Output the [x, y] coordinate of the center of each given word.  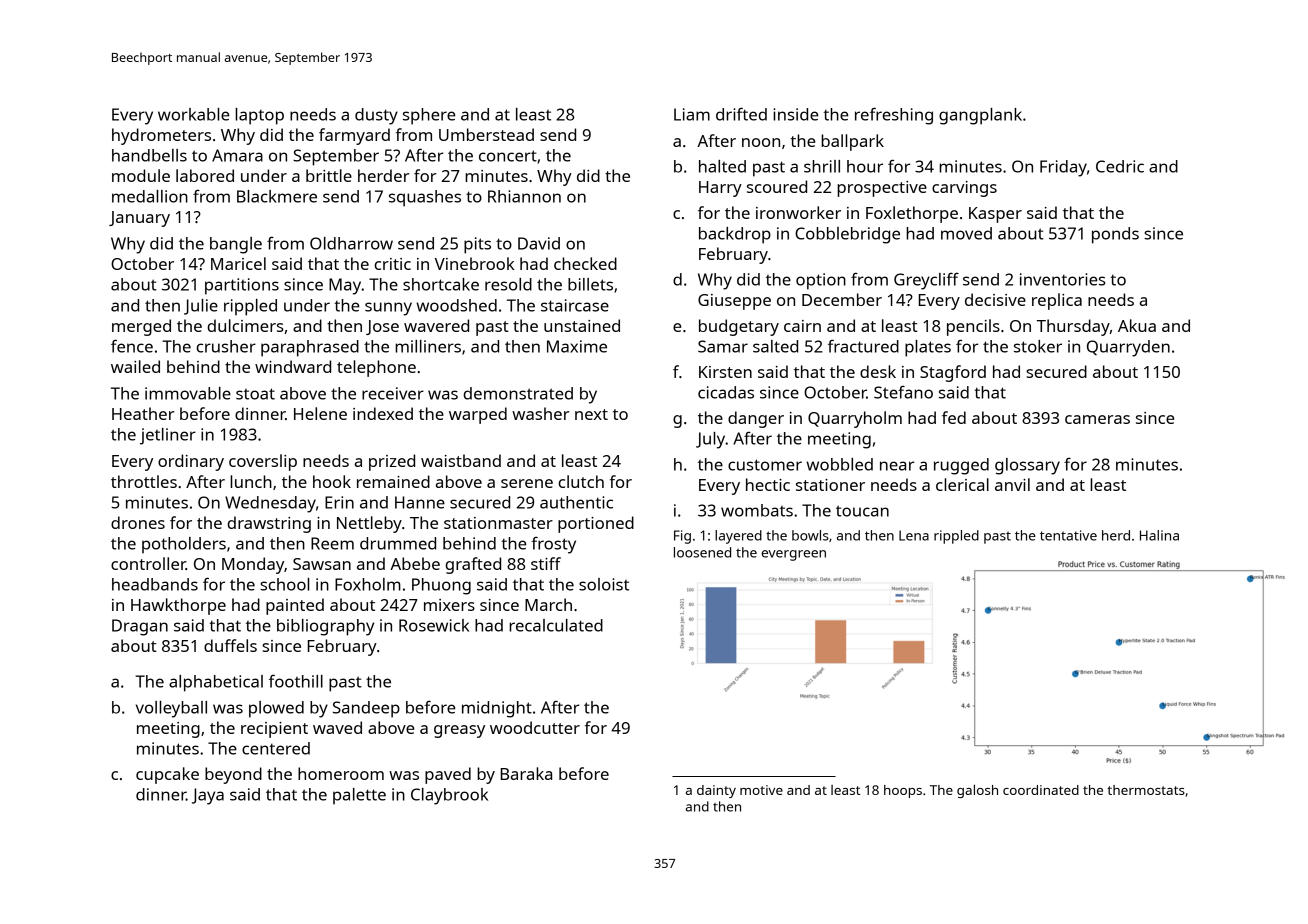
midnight [497, 709]
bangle [236, 245]
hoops [903, 791]
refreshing [894, 116]
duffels [230, 645]
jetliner [168, 436]
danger [756, 419]
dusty [376, 116]
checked [585, 263]
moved [966, 233]
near [897, 466]
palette [359, 796]
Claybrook [449, 796]
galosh [977, 791]
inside [795, 114]
